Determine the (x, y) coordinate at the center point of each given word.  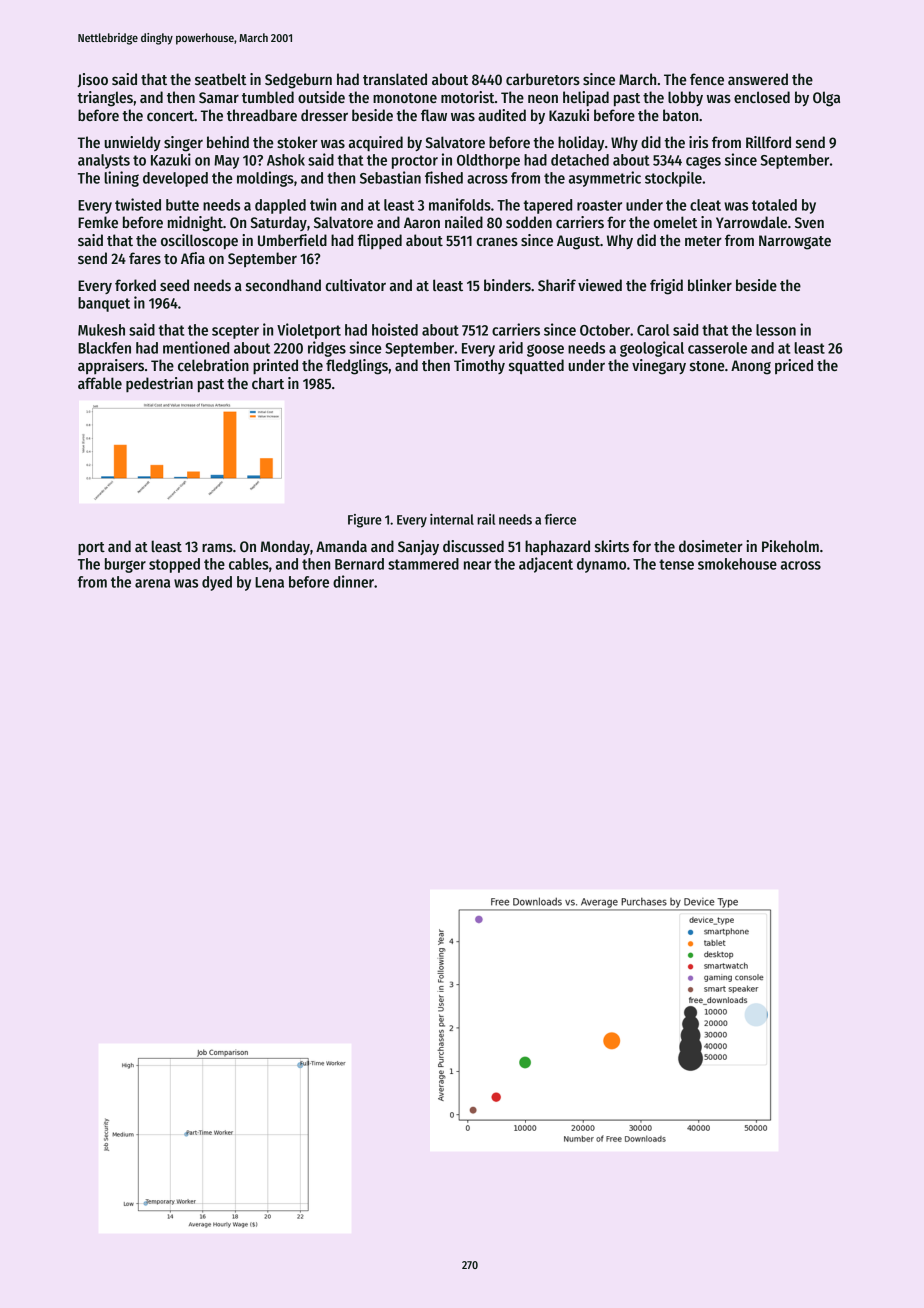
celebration (213, 365)
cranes (497, 241)
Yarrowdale (751, 222)
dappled (280, 206)
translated (395, 79)
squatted (536, 367)
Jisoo (92, 80)
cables (249, 564)
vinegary (659, 367)
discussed (473, 546)
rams (217, 547)
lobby (685, 98)
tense (676, 564)
